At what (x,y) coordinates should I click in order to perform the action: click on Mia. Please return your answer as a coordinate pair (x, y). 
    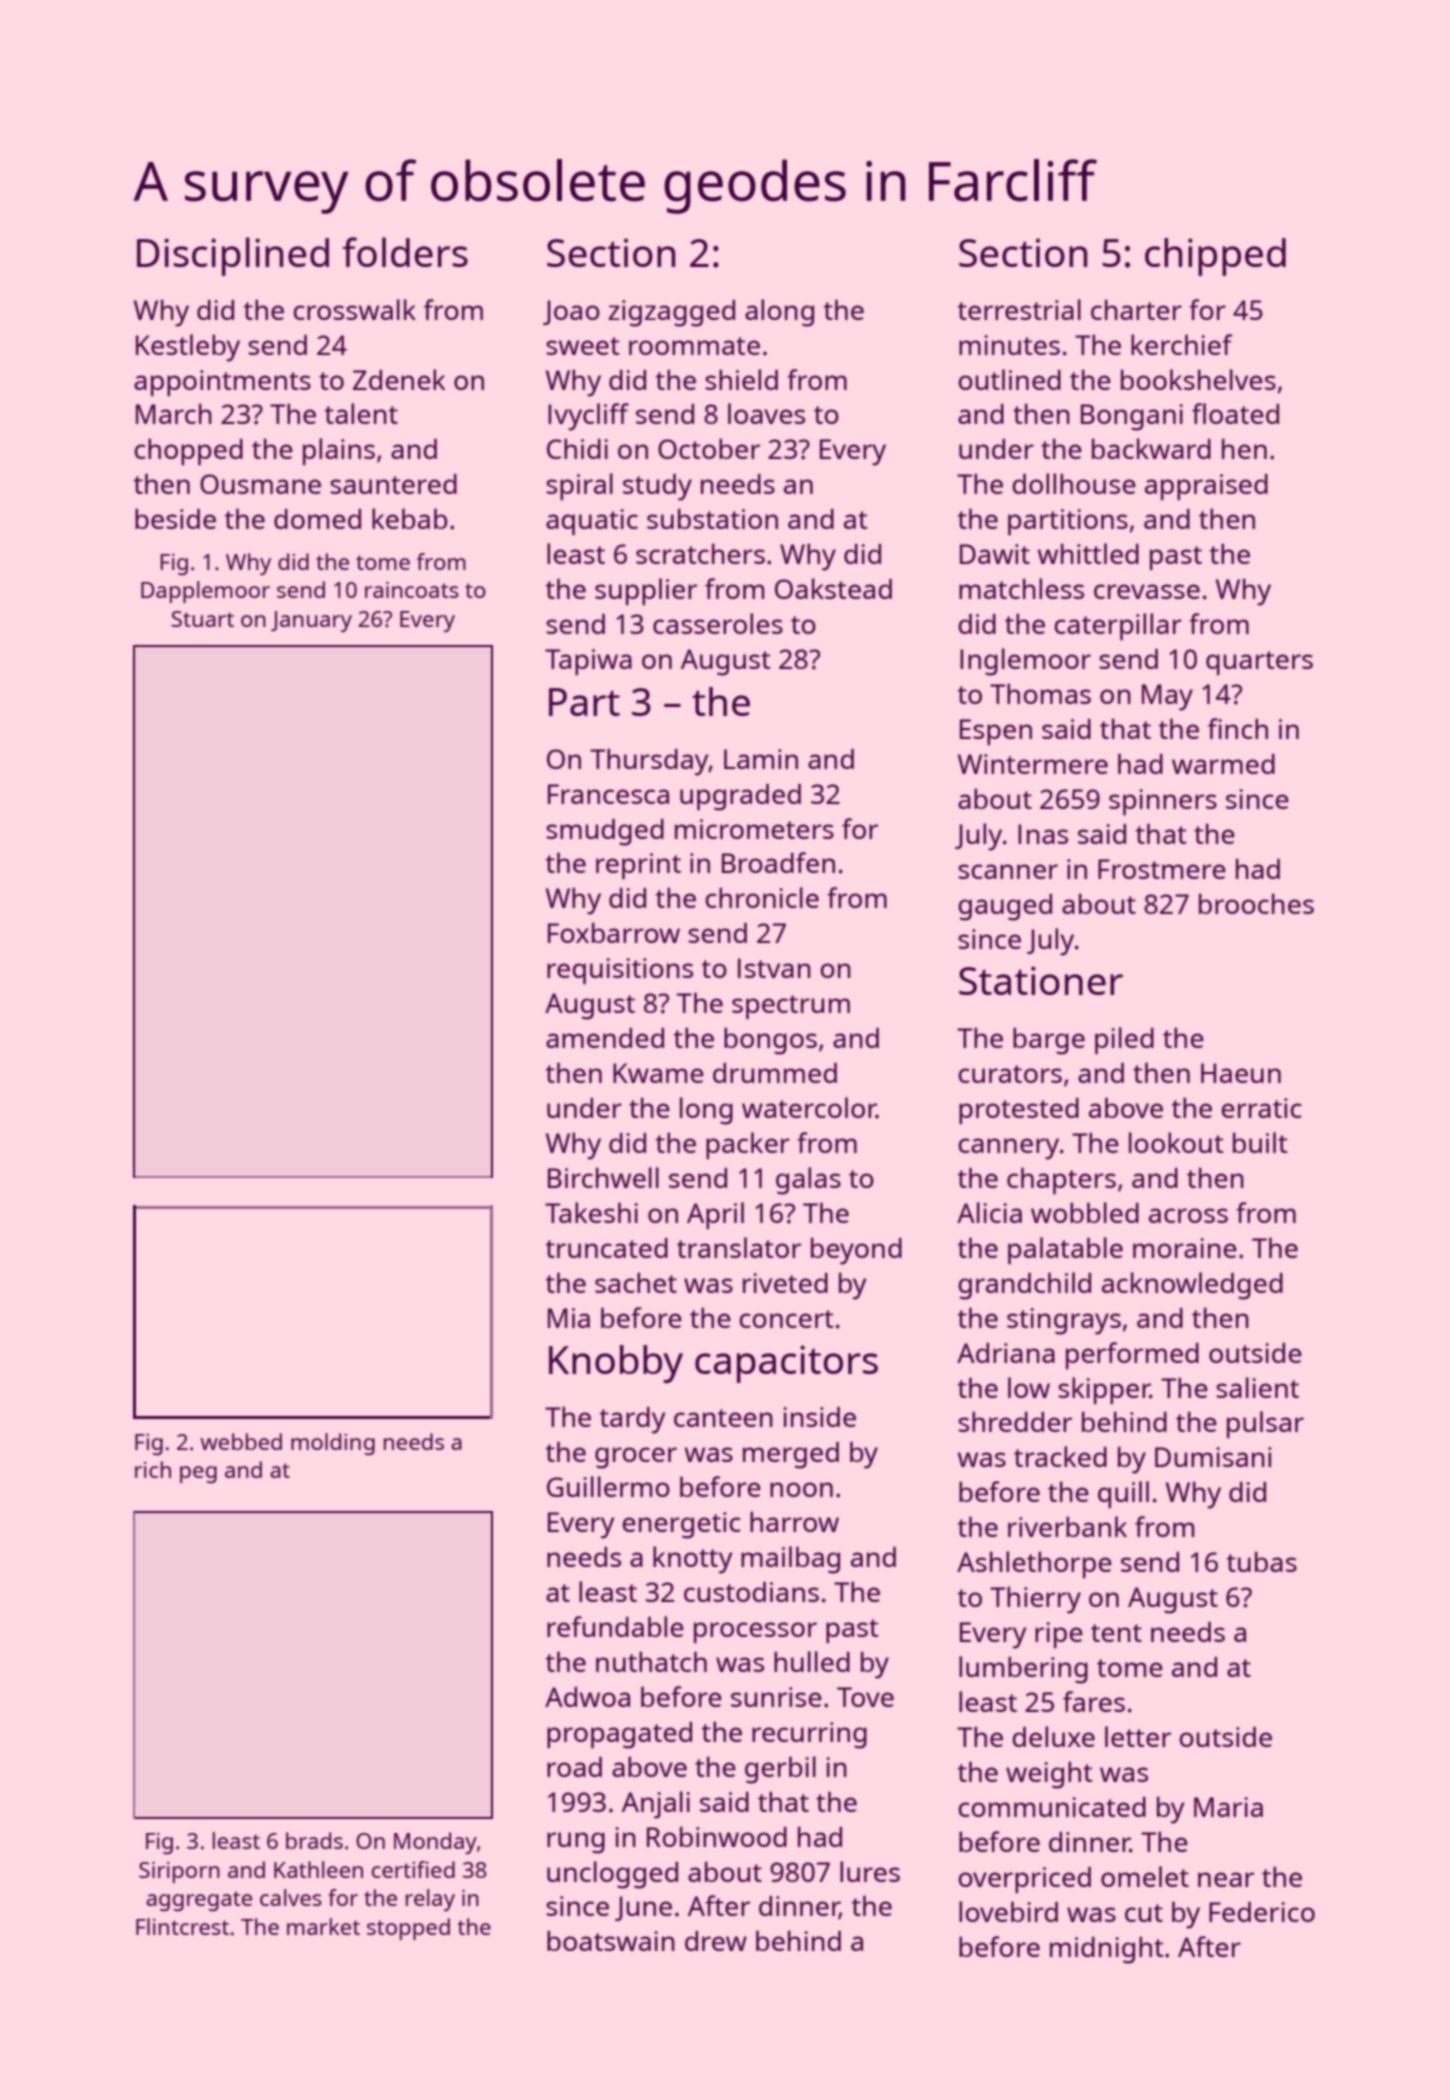
    Looking at the image, I should click on (569, 1318).
